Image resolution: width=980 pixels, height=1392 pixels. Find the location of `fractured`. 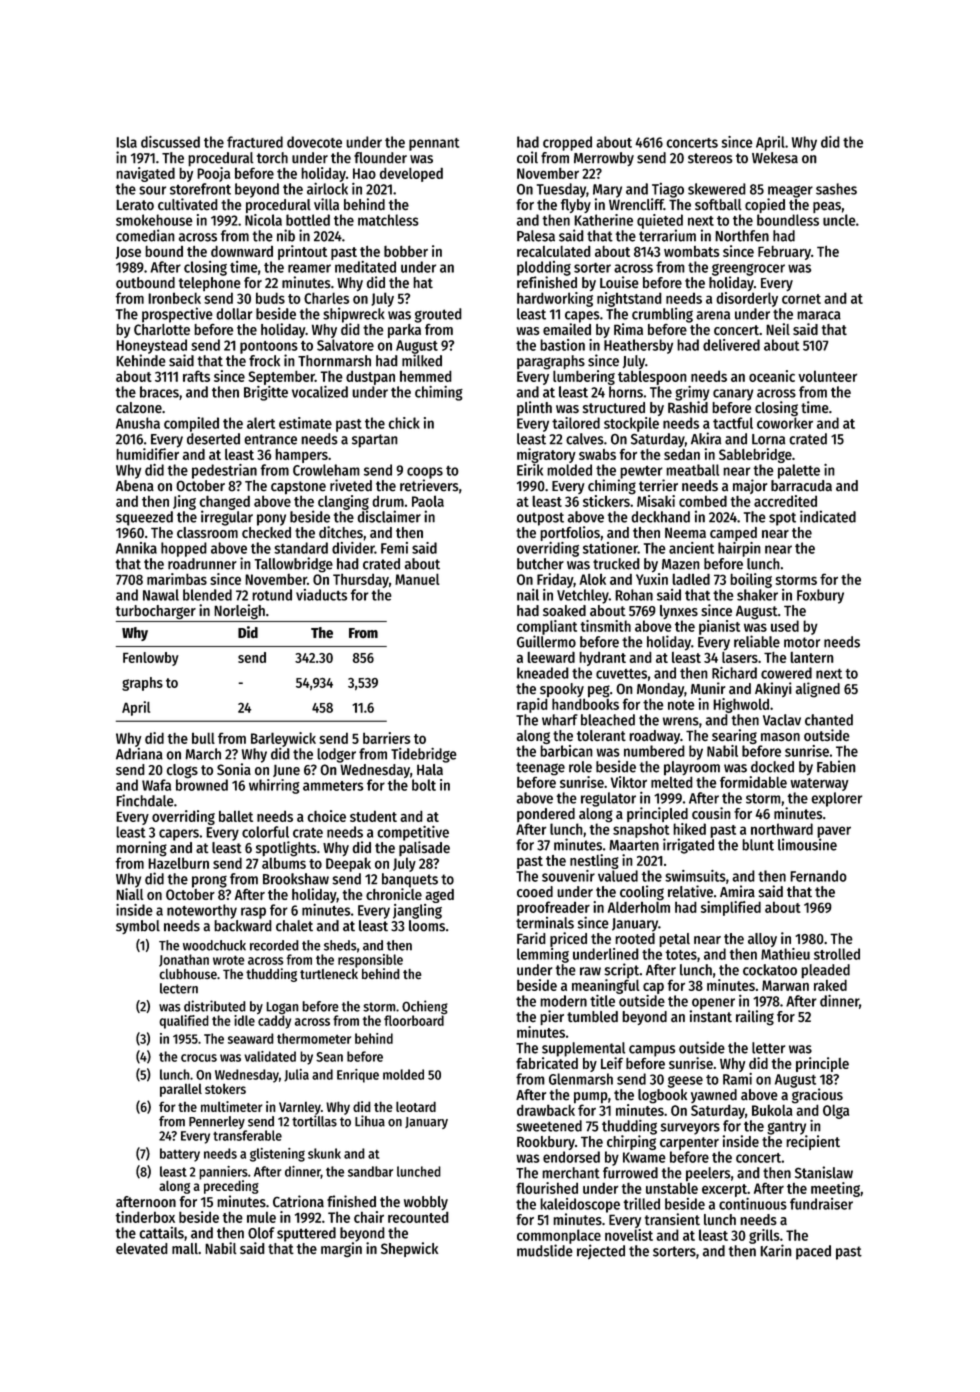

fractured is located at coordinates (255, 142).
